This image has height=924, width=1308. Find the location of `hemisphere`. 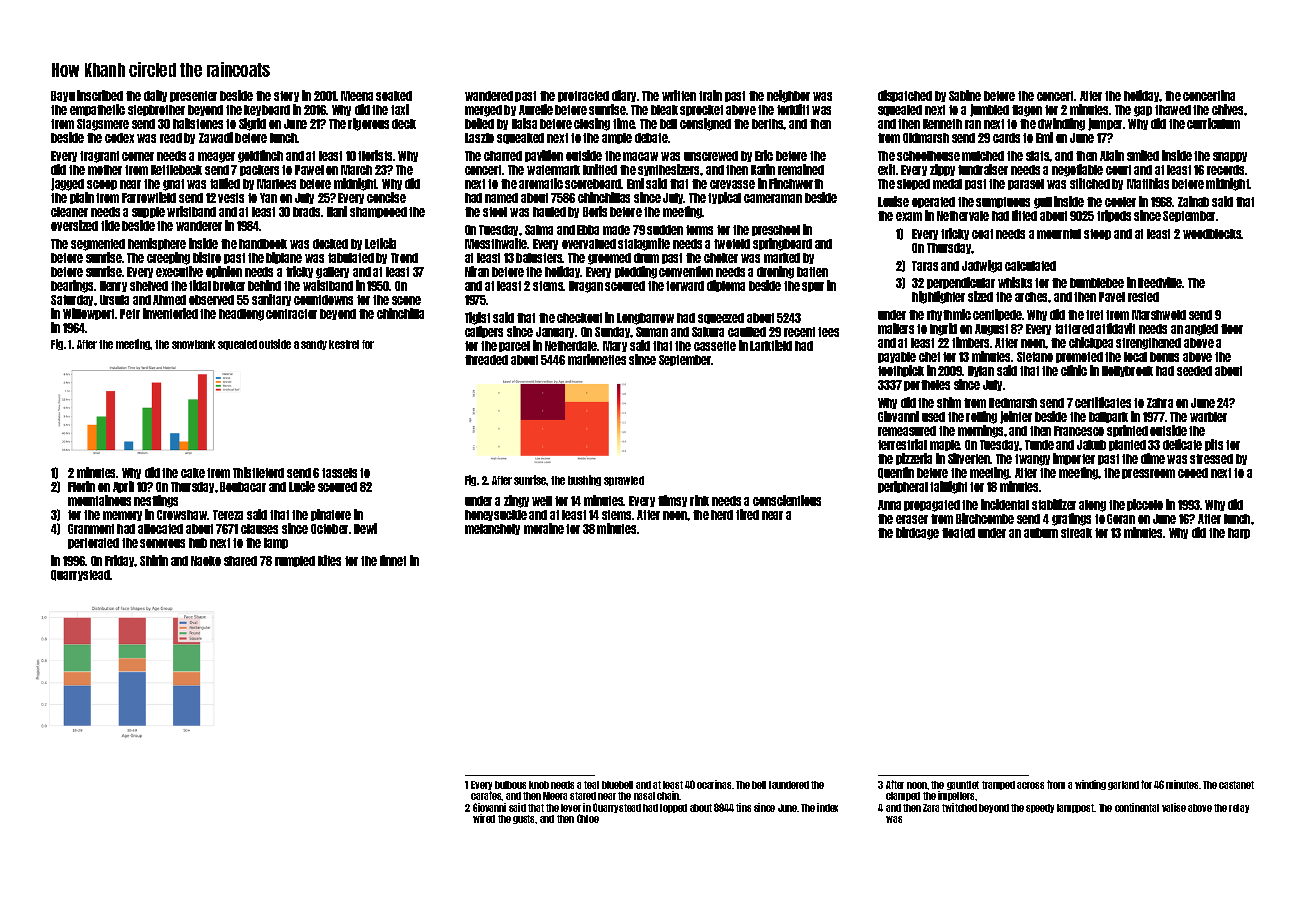

hemisphere is located at coordinates (157, 244).
